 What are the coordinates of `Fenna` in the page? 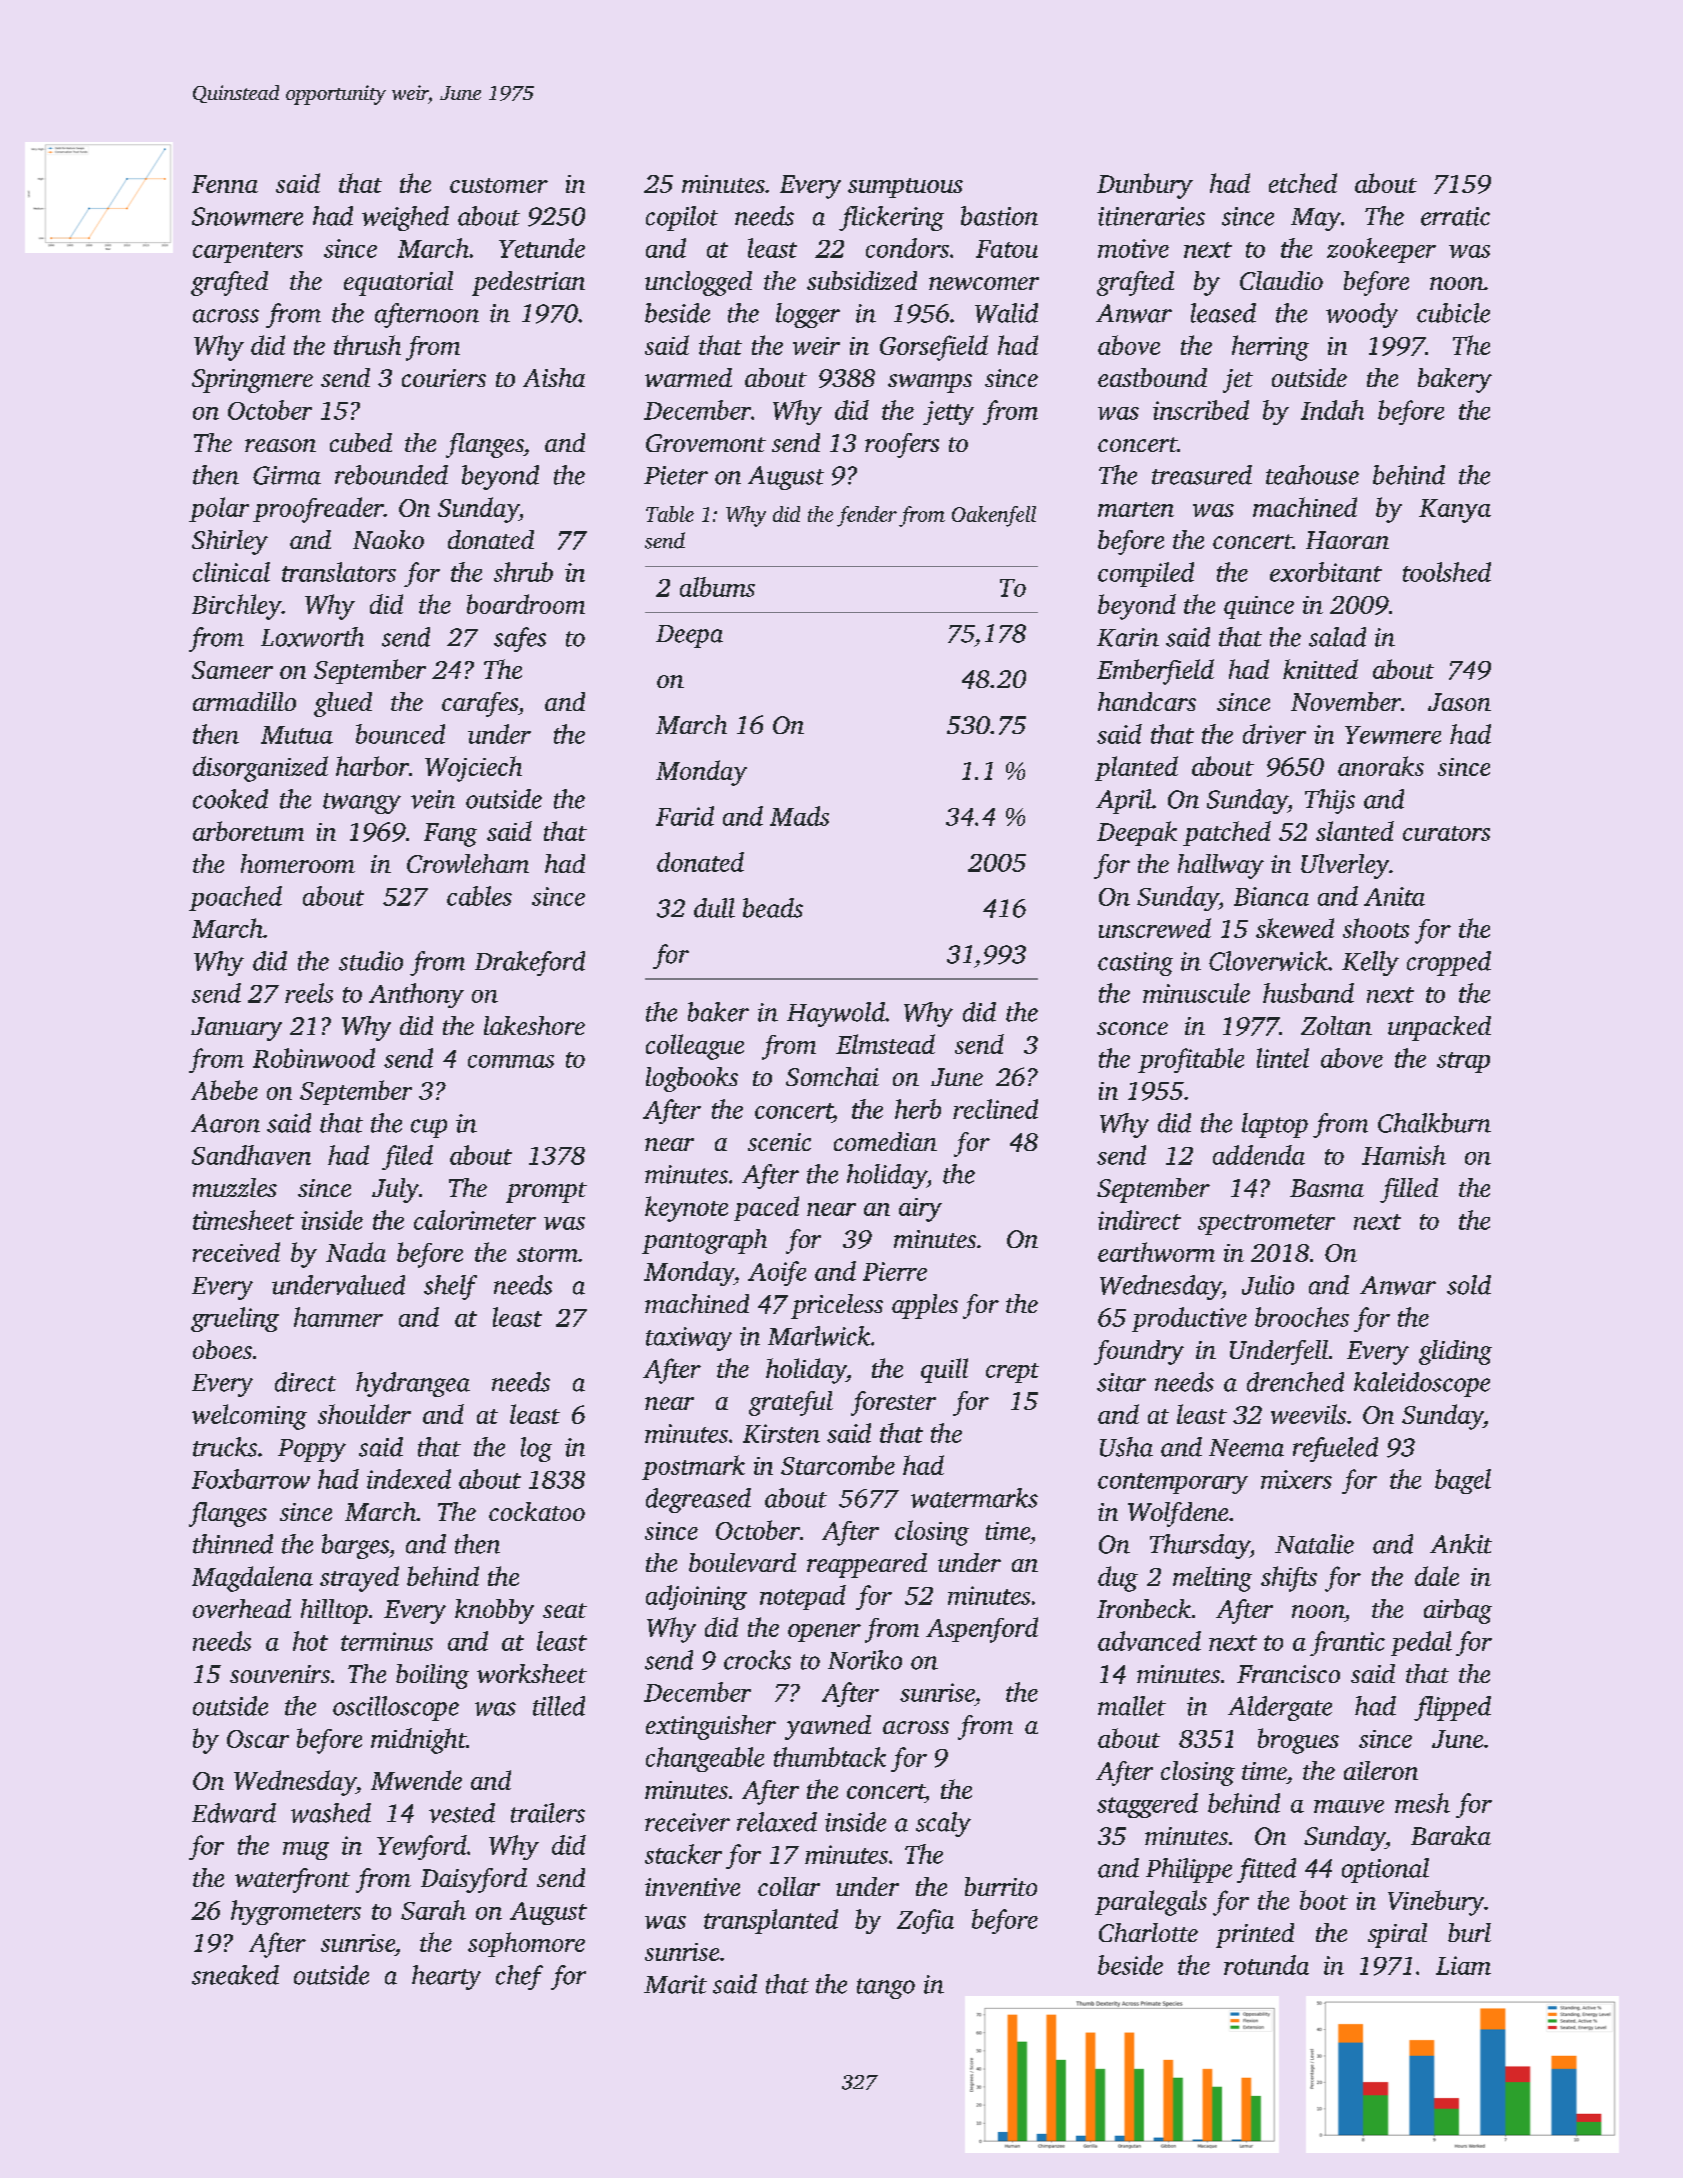 It's located at (225, 184).
